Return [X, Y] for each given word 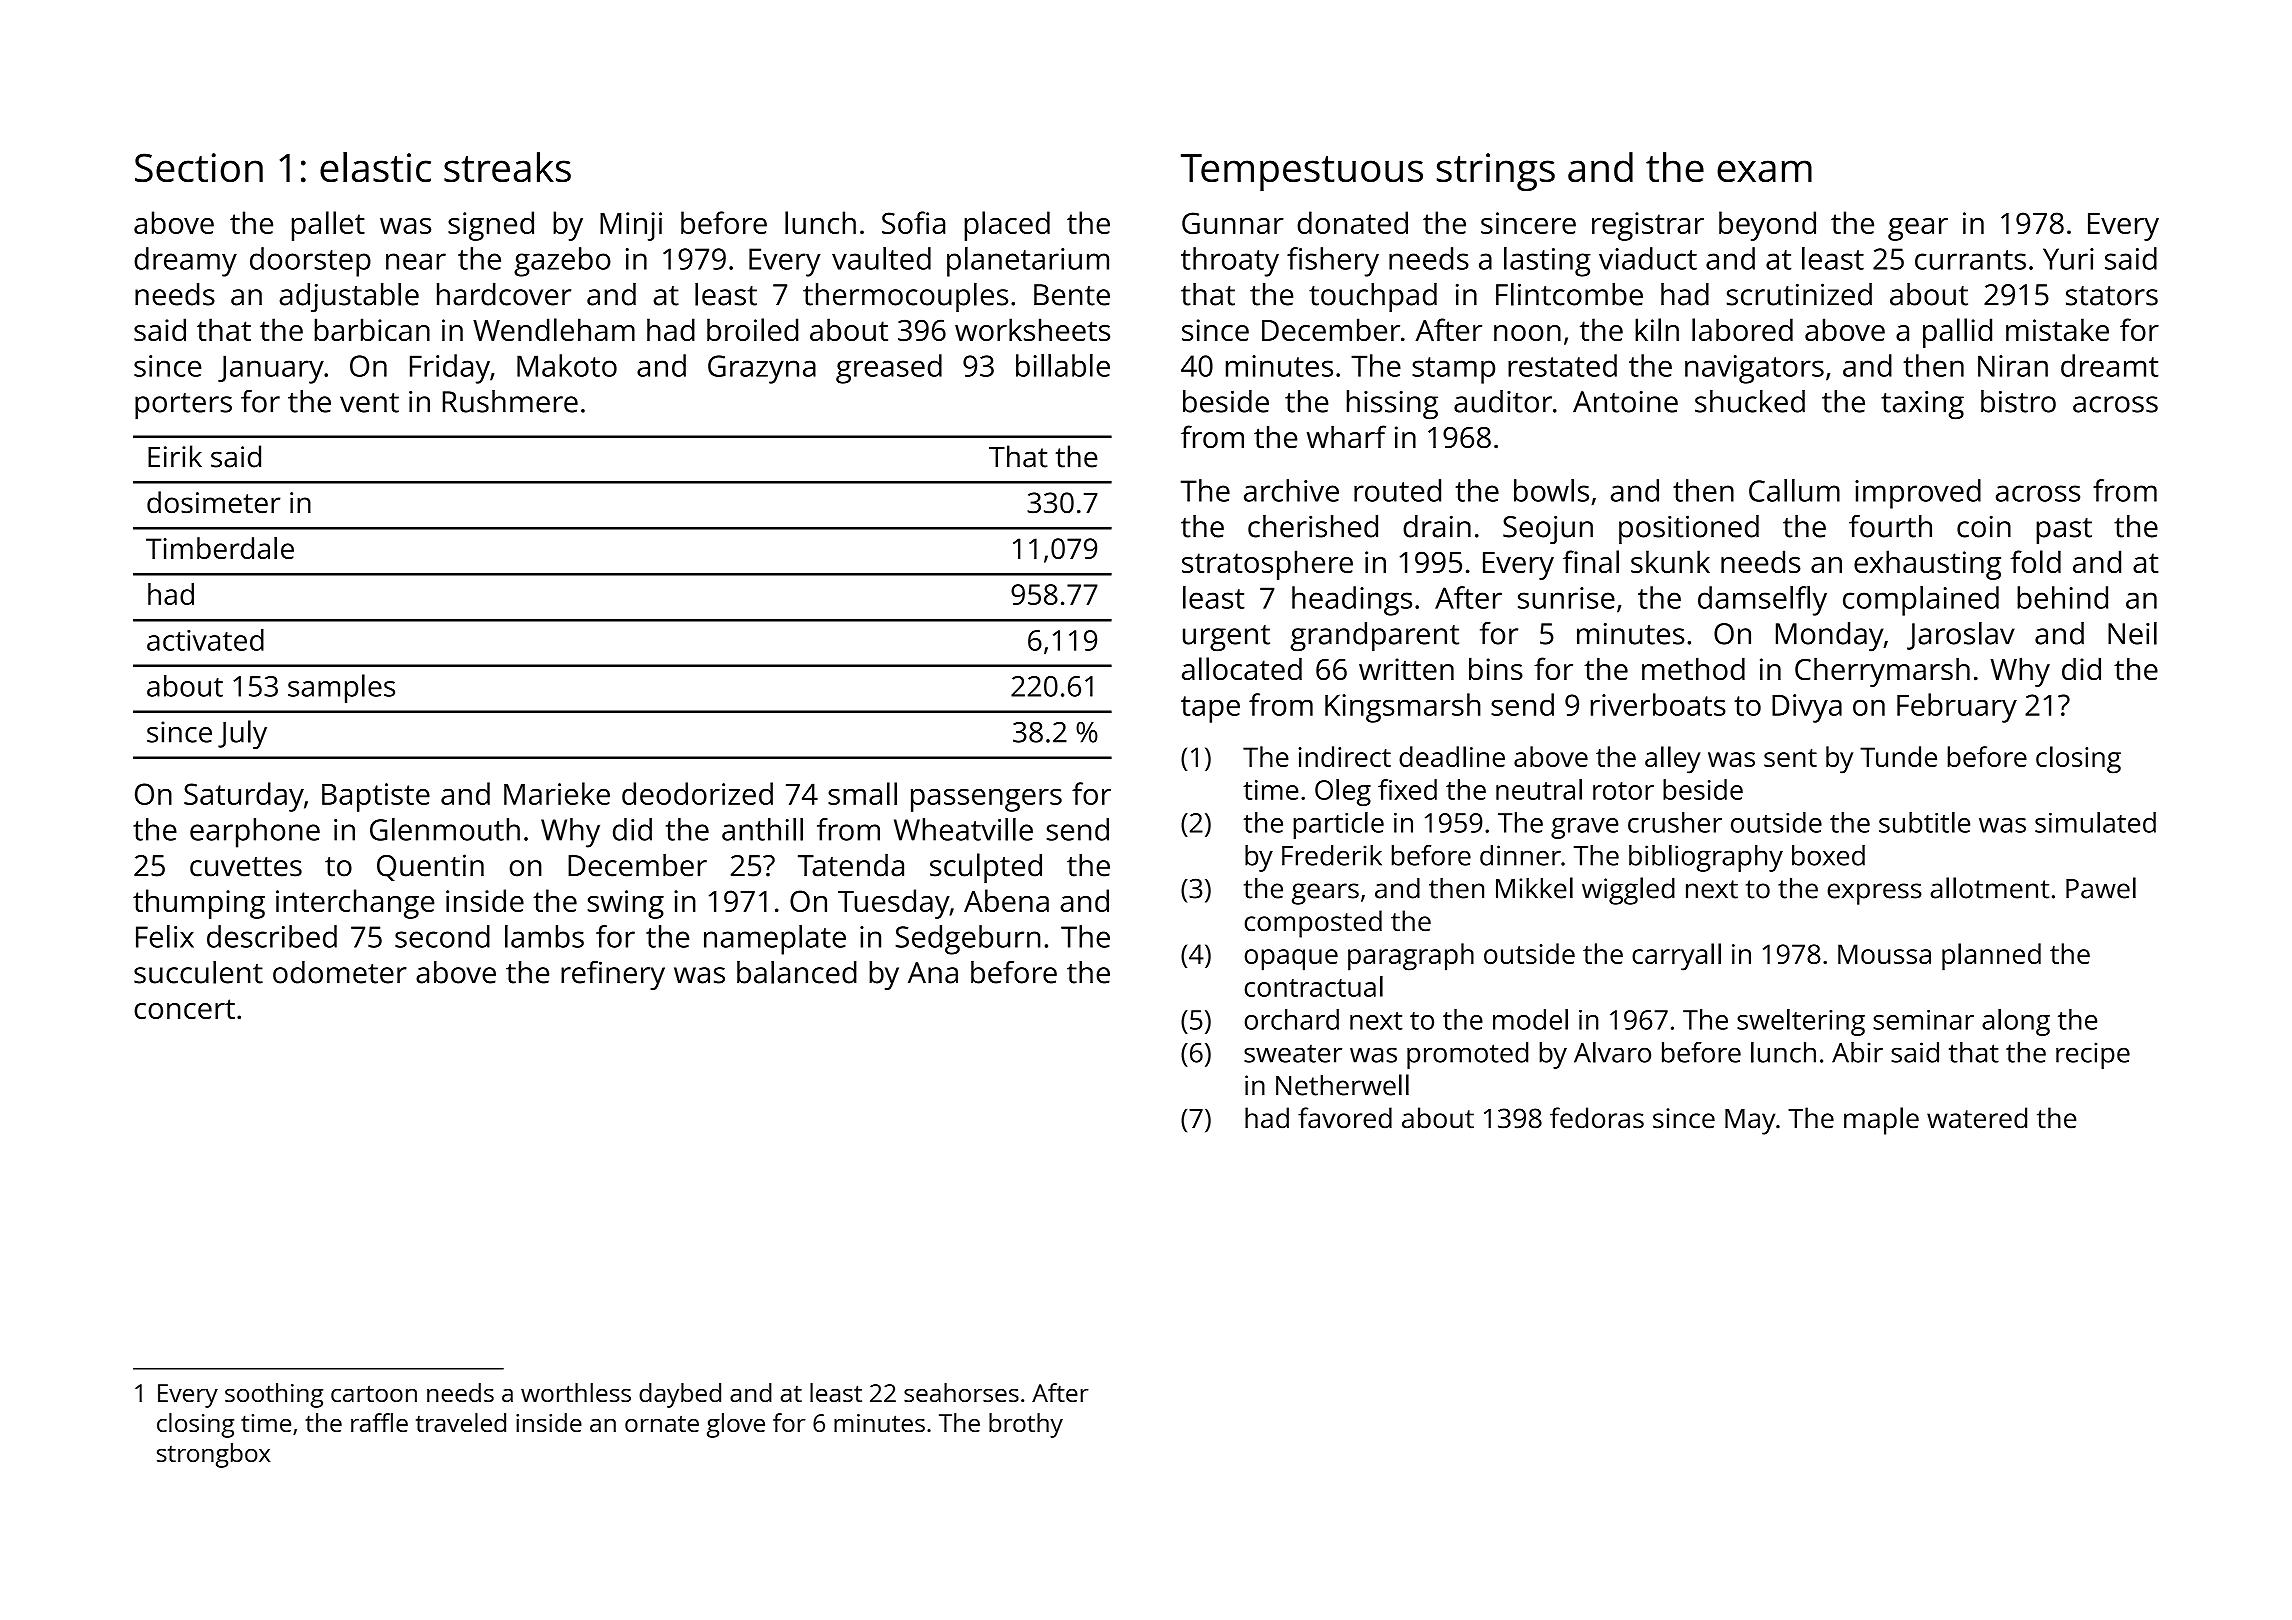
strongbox [214, 1455]
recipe [2093, 1055]
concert [184, 1009]
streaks [507, 167]
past [2064, 531]
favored [1345, 1118]
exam [1764, 171]
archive [1291, 490]
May [1750, 1122]
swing [626, 904]
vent [369, 403]
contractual [1314, 986]
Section [199, 167]
